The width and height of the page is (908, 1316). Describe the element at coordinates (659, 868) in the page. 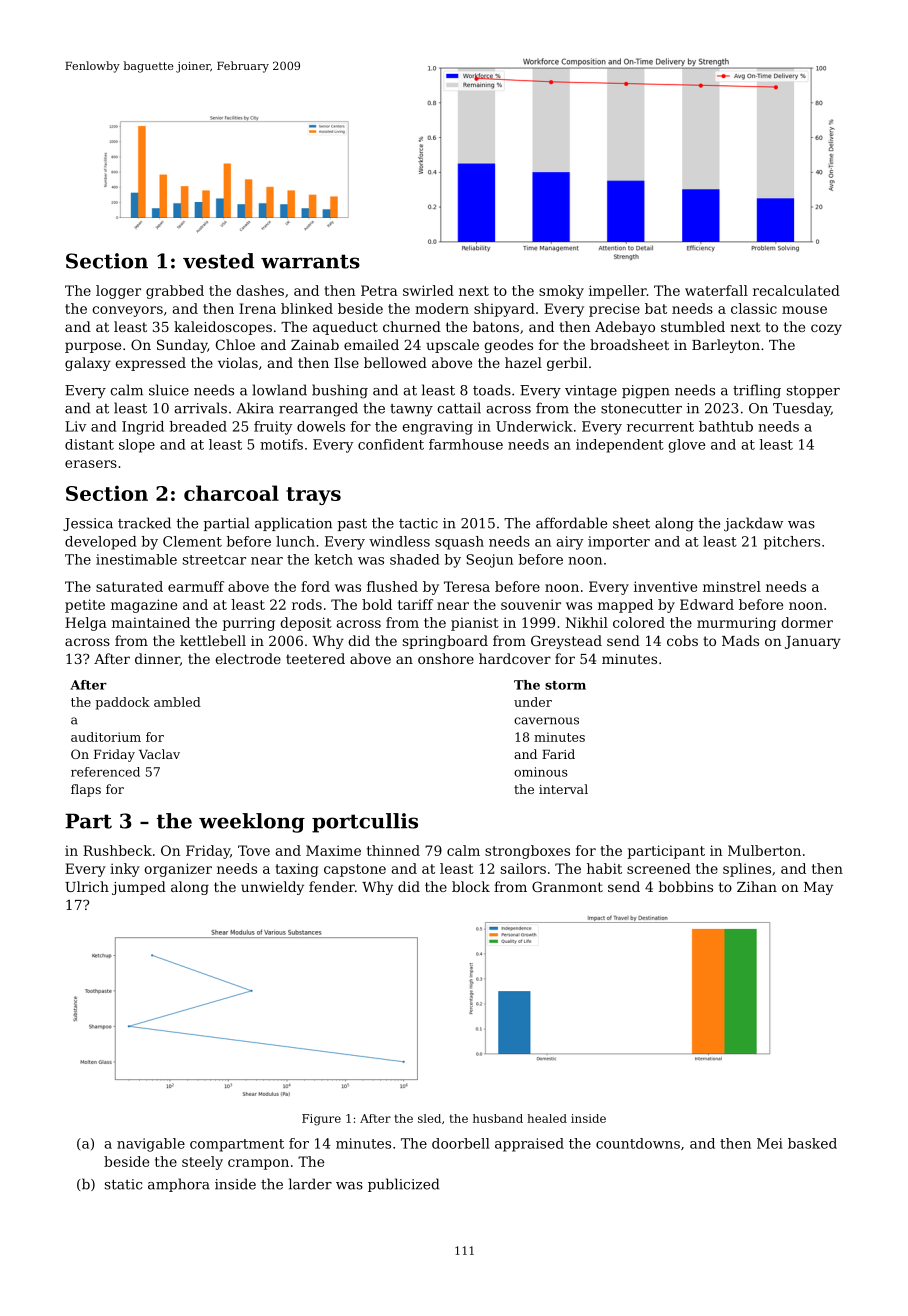

I see `screened` at that location.
